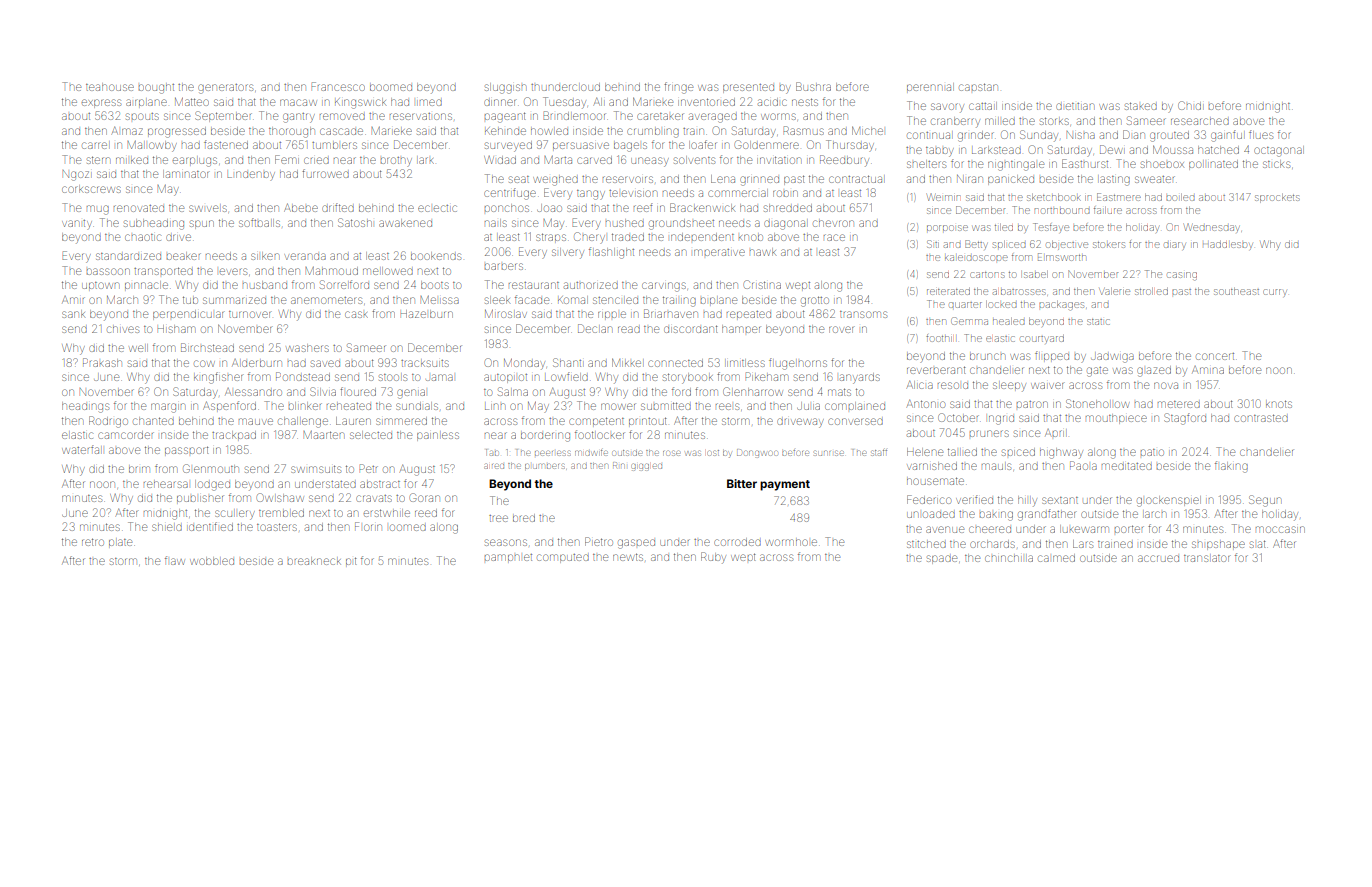 The width and height of the screenshot is (1372, 887). I want to click on accrued, so click(1158, 558).
